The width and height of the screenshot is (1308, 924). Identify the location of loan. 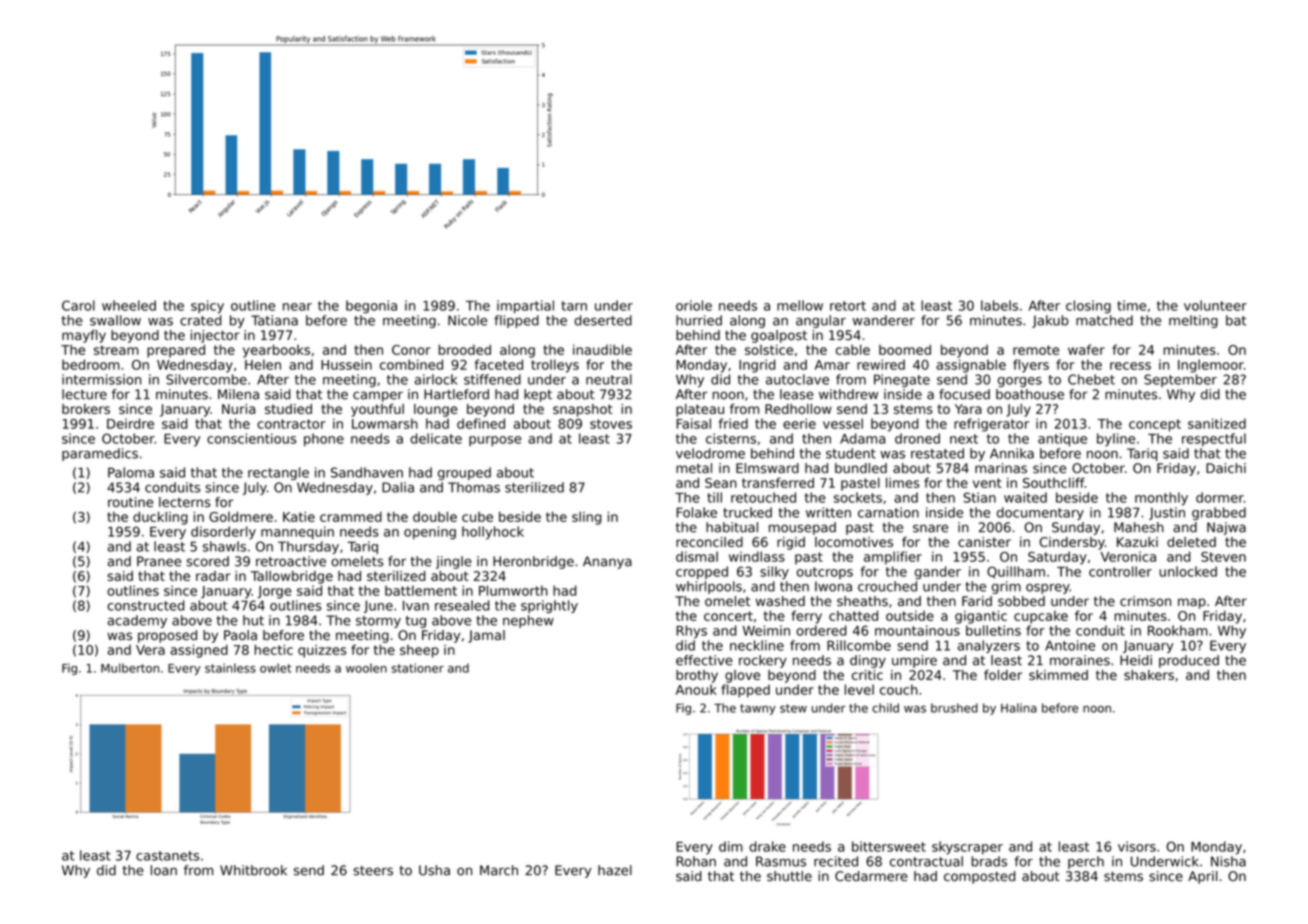
(164, 870).
